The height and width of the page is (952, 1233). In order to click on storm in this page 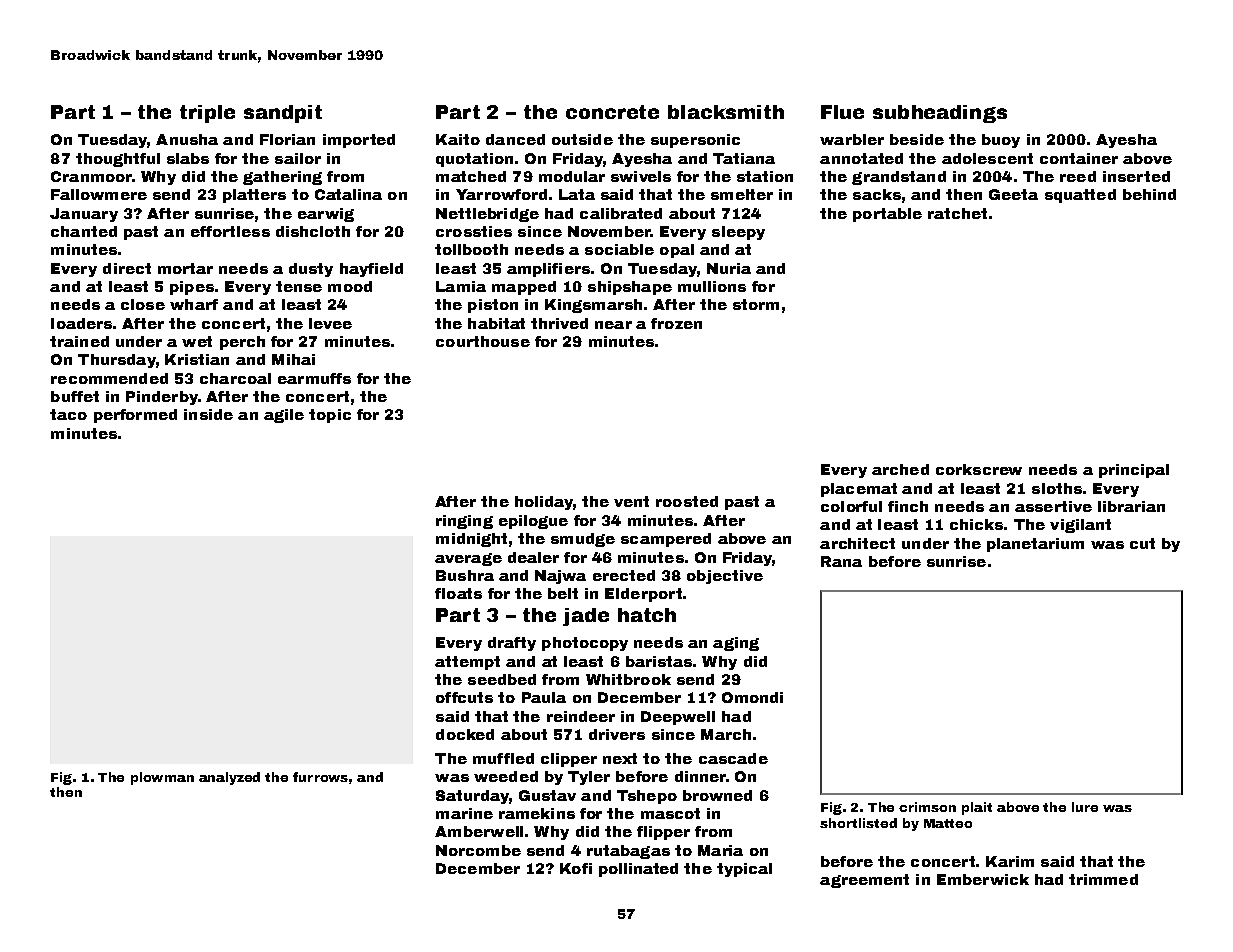, I will do `click(756, 304)`.
